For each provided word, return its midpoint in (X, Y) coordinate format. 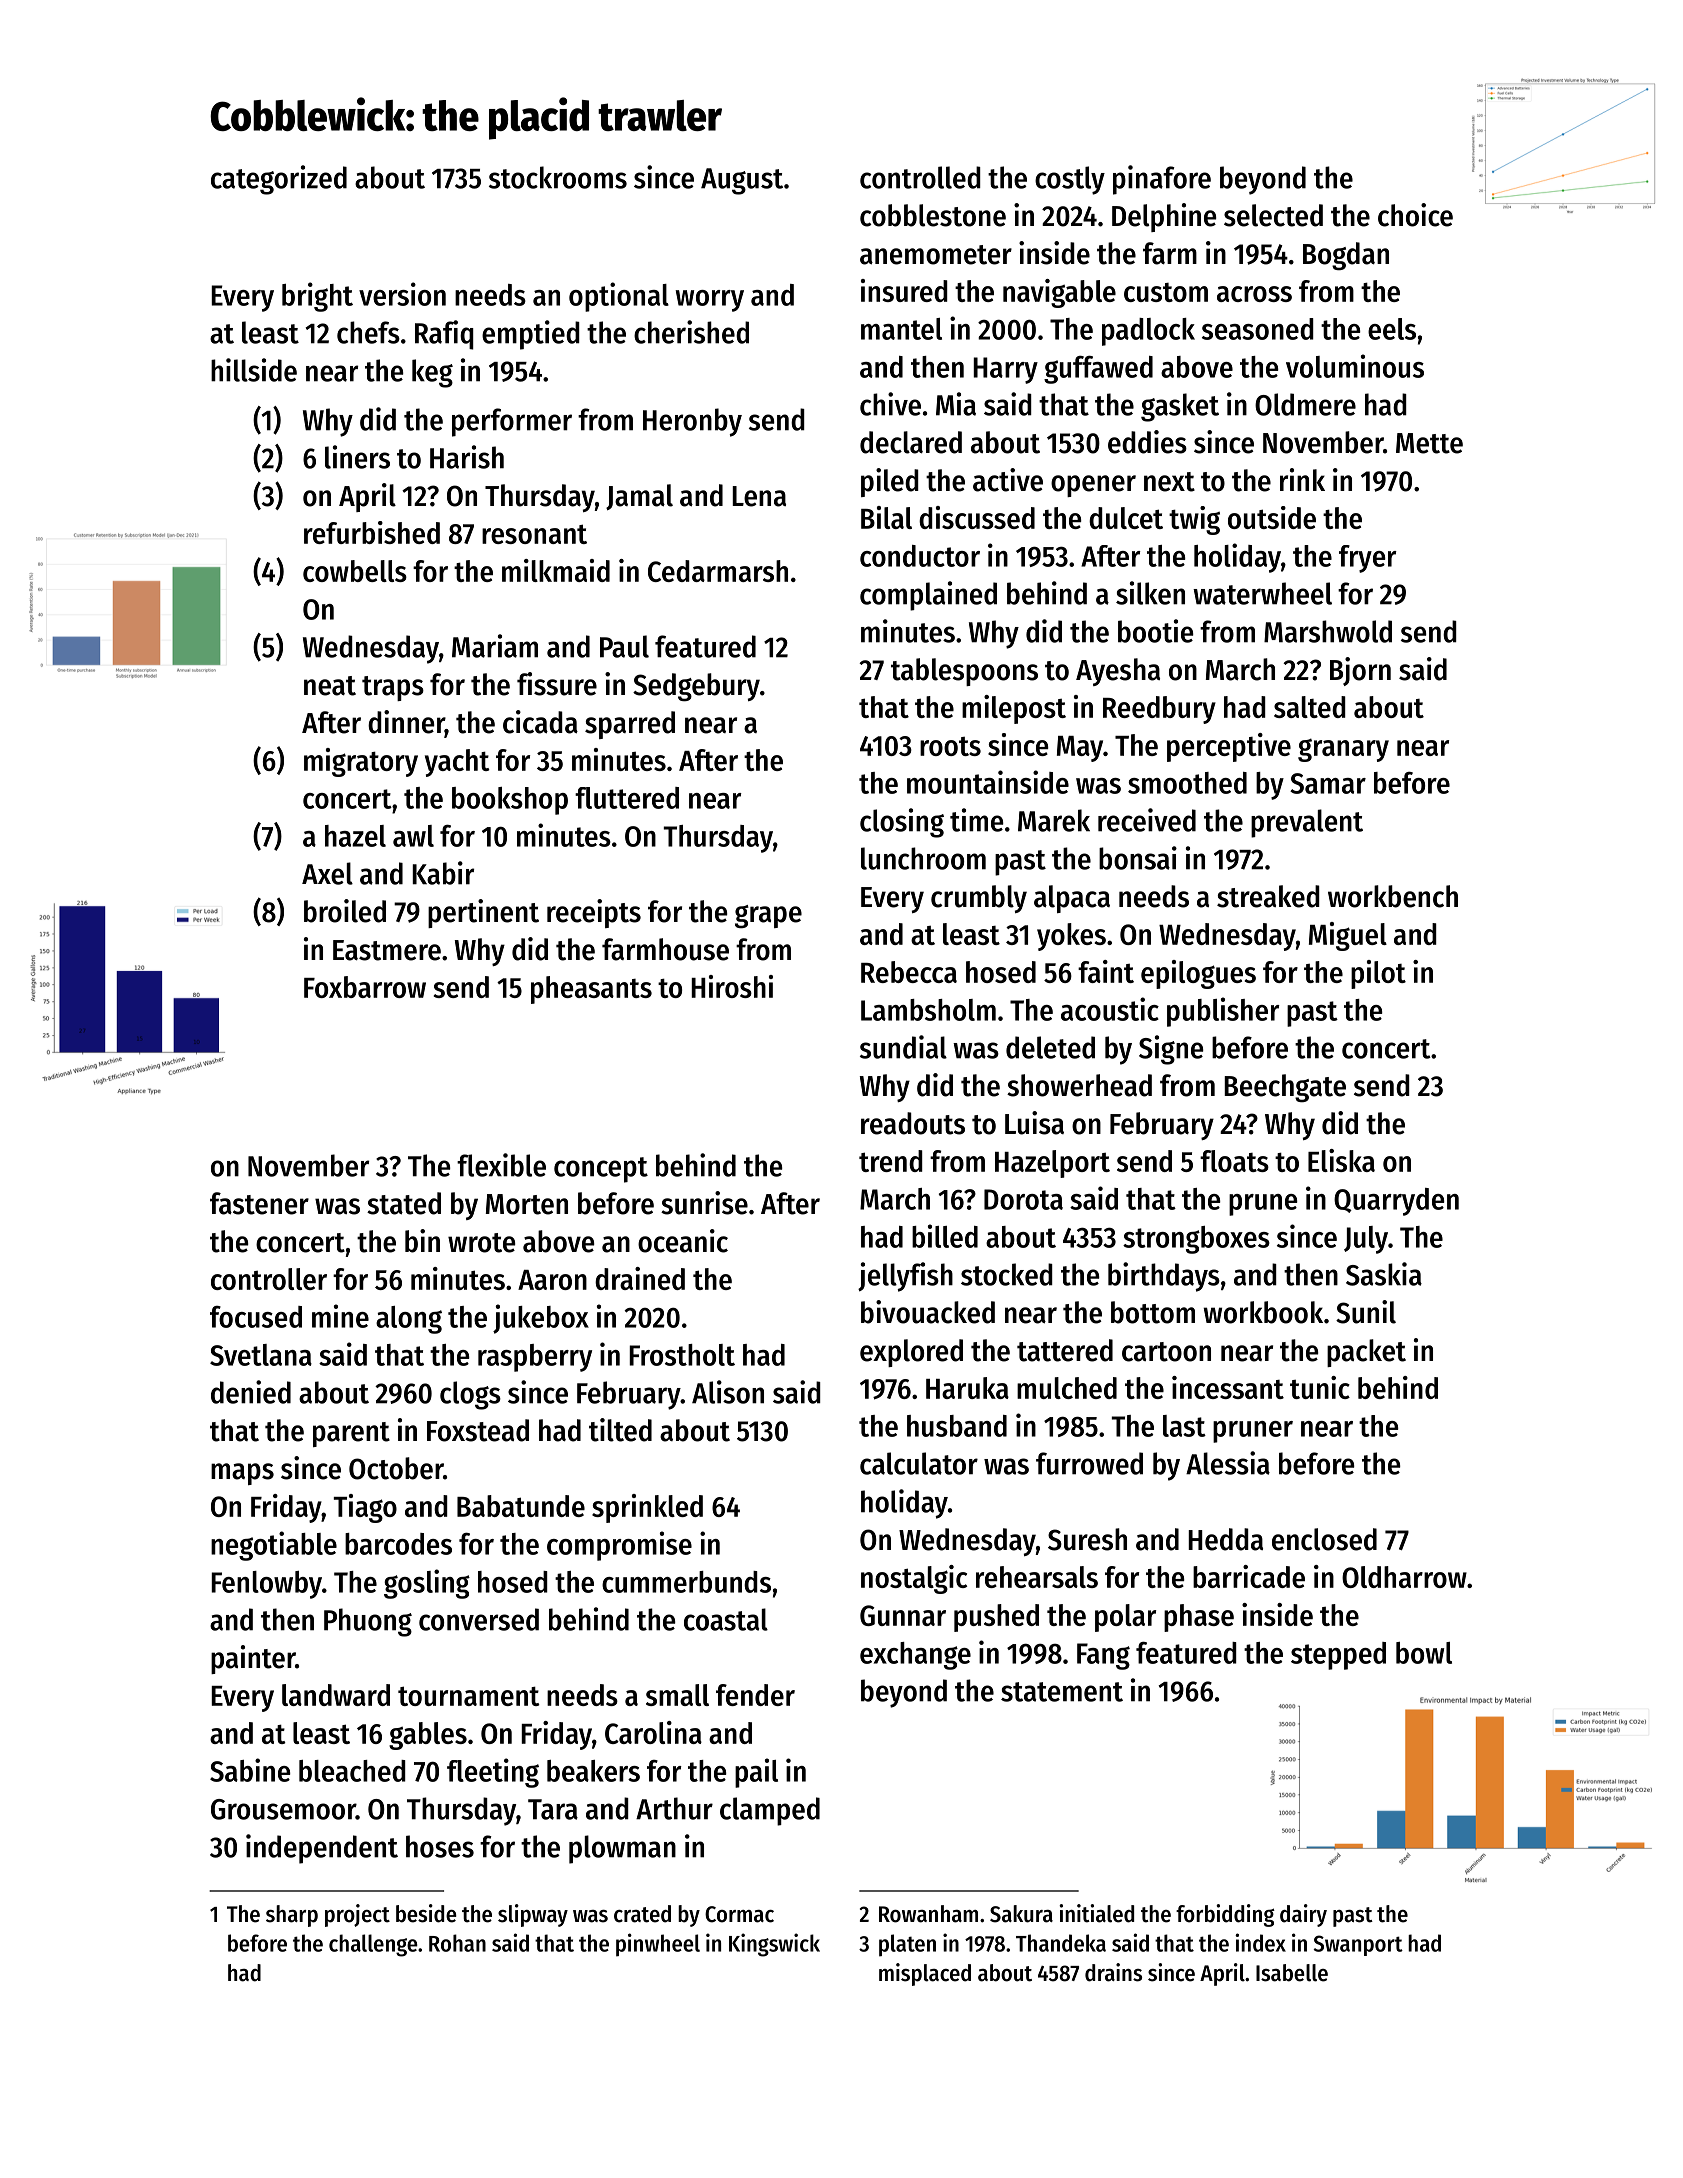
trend (891, 1161)
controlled (920, 177)
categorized (279, 180)
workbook (1263, 1312)
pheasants (591, 990)
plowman (622, 1849)
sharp (292, 1916)
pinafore (1162, 180)
